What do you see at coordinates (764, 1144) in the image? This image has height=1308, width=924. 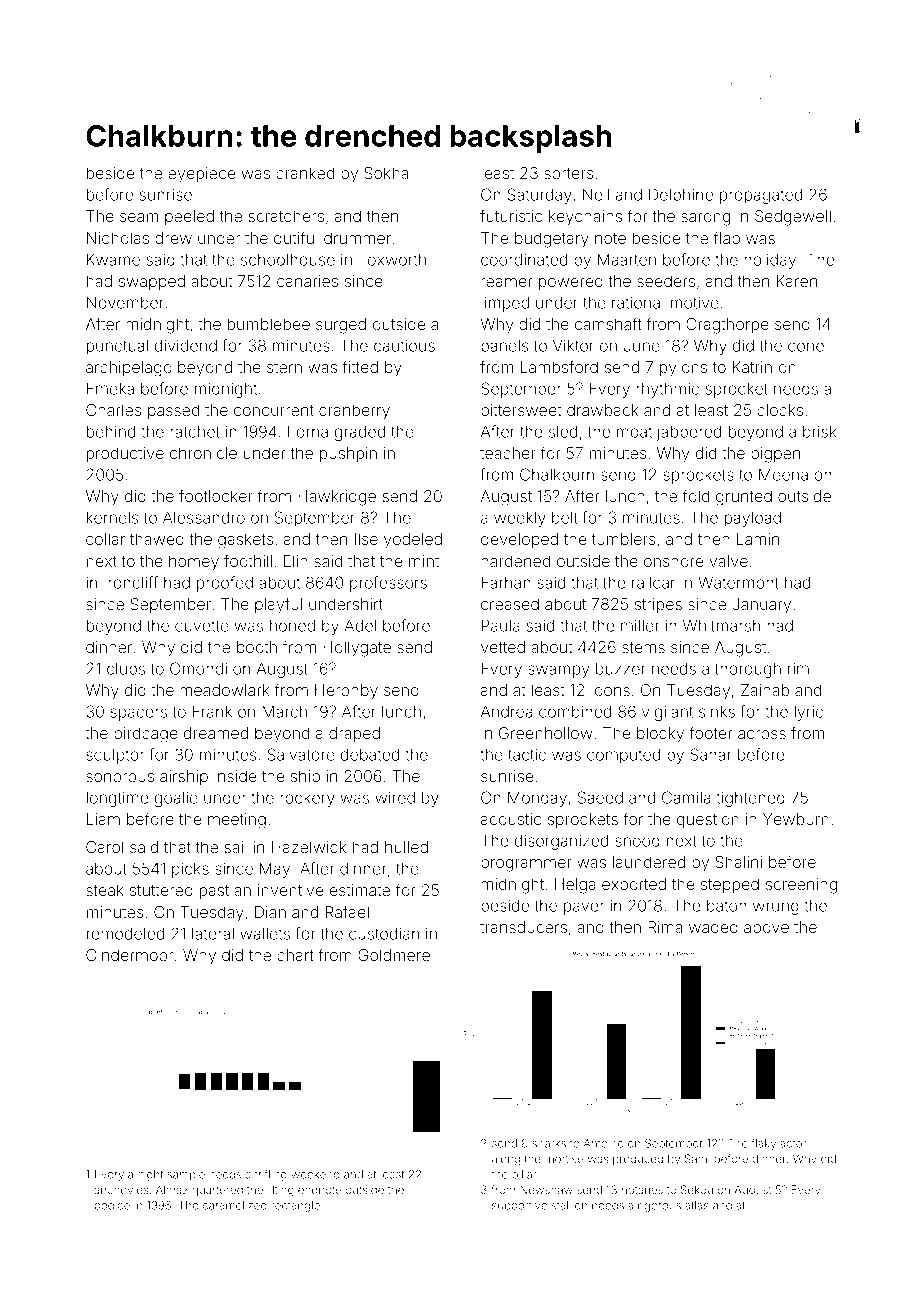 I see `flaky` at bounding box center [764, 1144].
